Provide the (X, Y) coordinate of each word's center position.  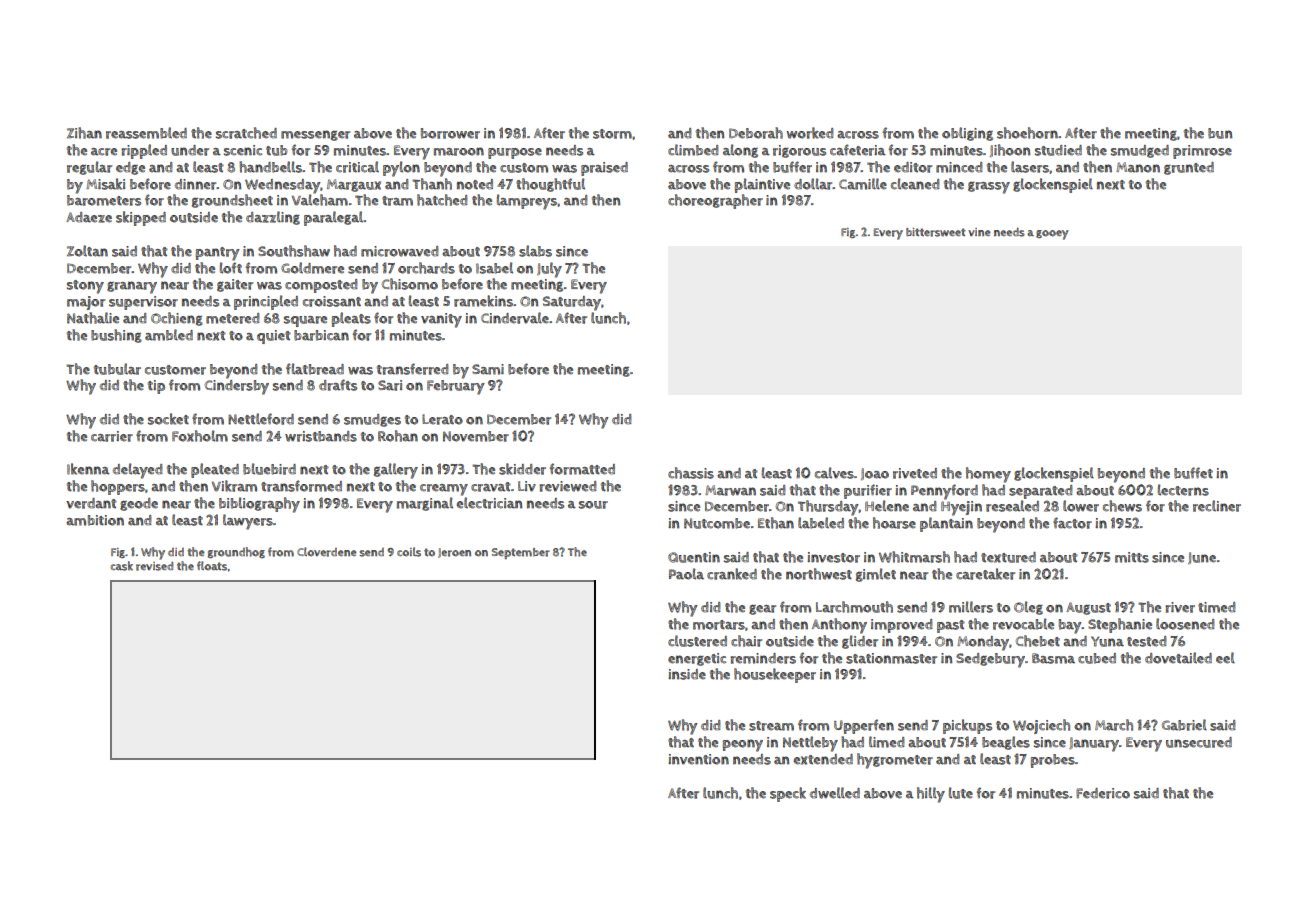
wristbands (321, 436)
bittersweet (936, 232)
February (455, 387)
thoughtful (550, 185)
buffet (1193, 473)
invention (698, 759)
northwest (819, 574)
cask (122, 566)
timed (1216, 607)
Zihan (84, 133)
